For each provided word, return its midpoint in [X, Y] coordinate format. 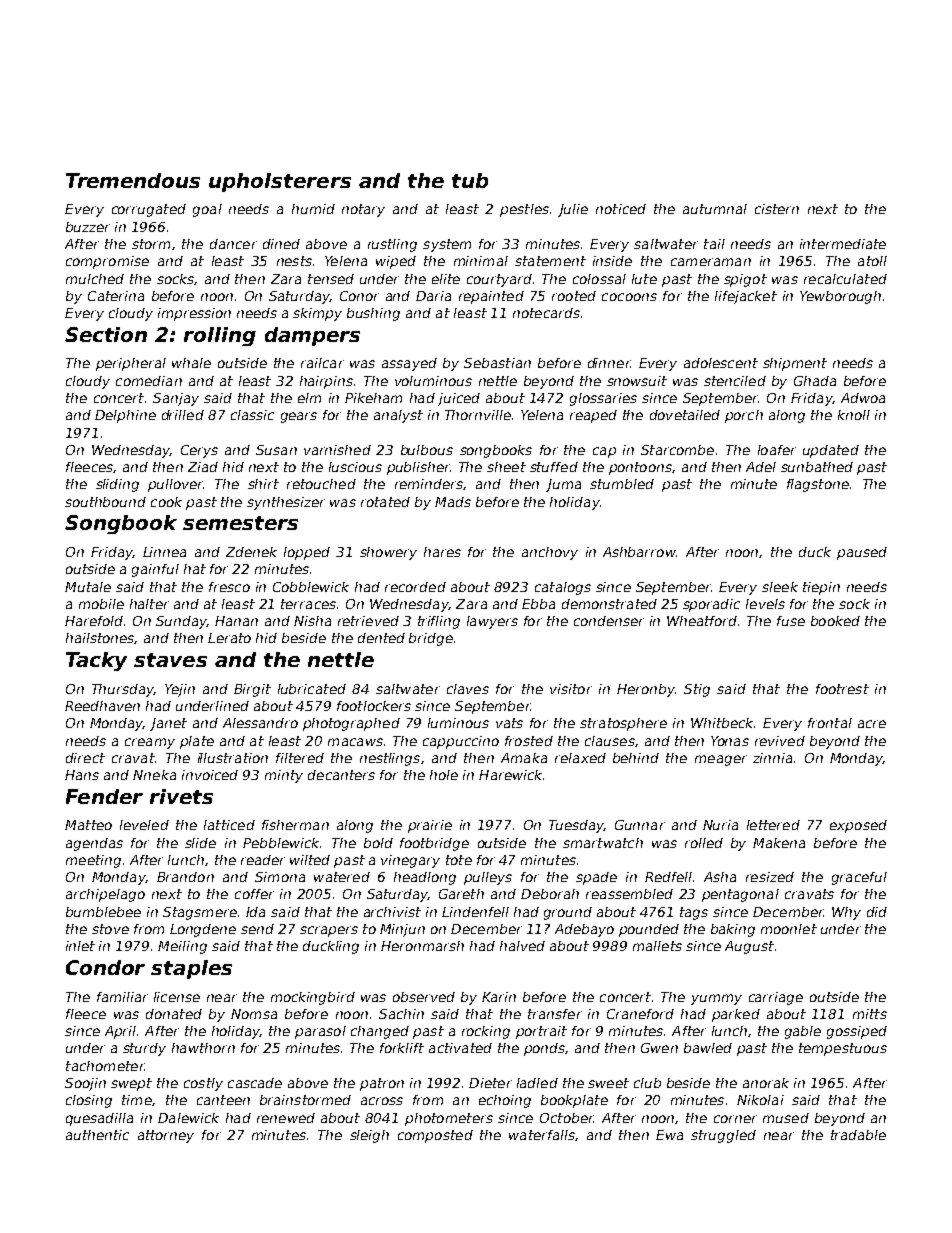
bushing [373, 314]
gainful [155, 570]
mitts [870, 1014]
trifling [439, 622]
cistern [777, 209]
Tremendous [133, 180]
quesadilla [99, 1119]
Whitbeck [722, 723]
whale [191, 363]
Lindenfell [475, 912]
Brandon [185, 877]
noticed [621, 209]
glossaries [603, 399]
